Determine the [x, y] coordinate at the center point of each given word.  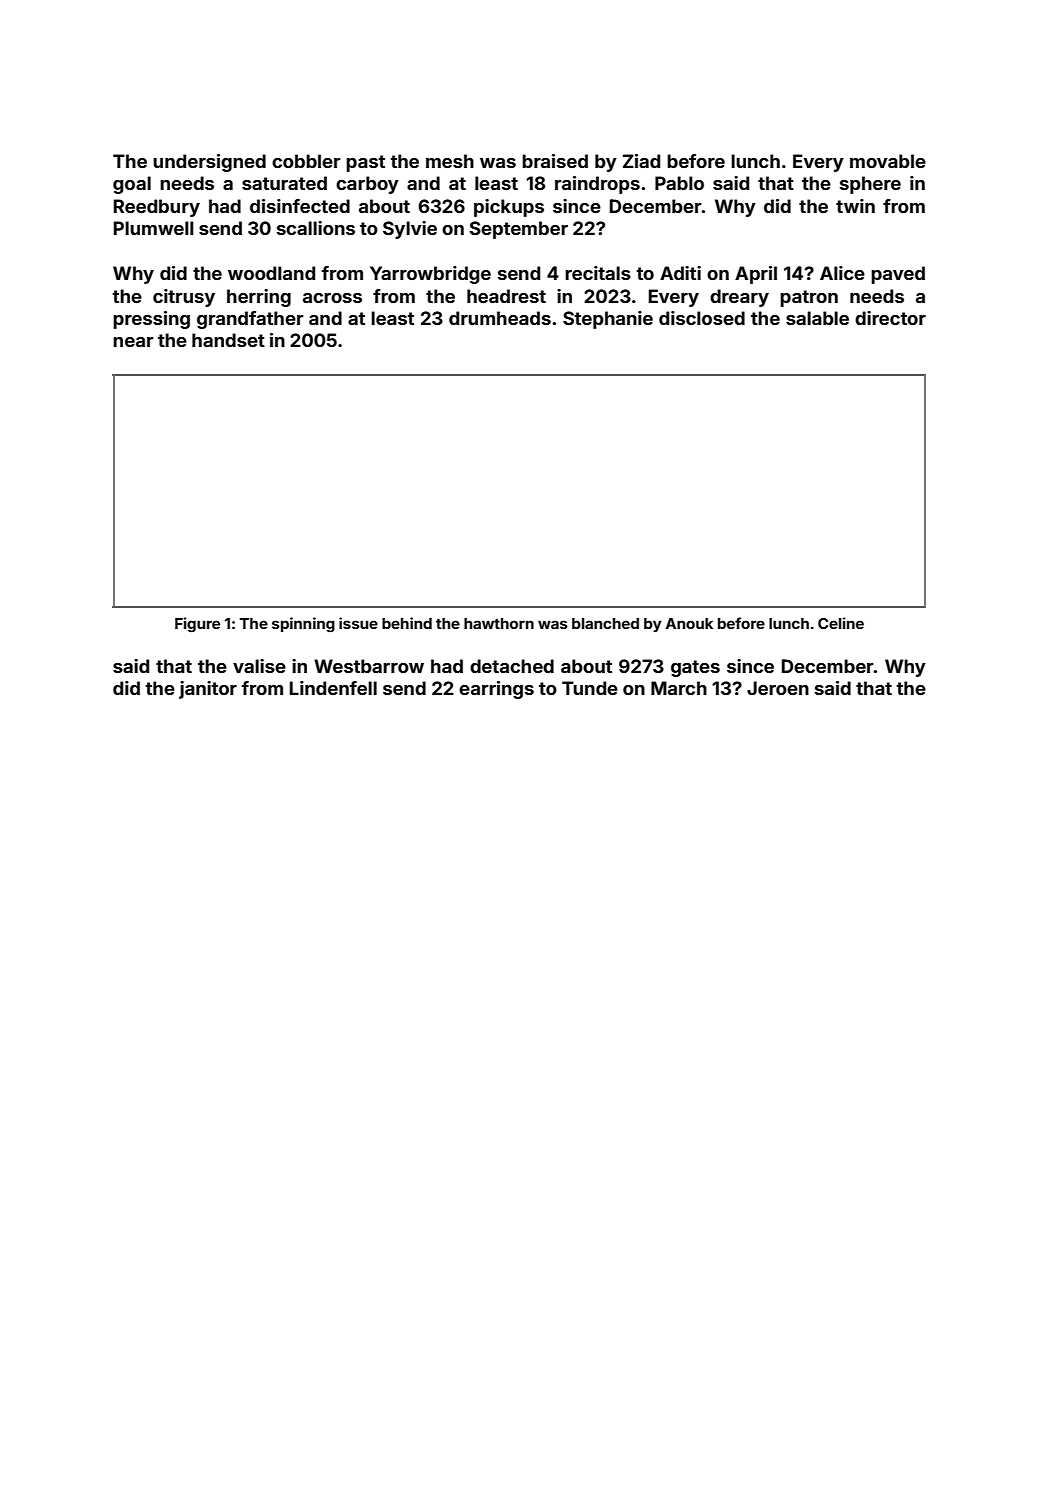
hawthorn [499, 623]
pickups [509, 208]
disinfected [300, 206]
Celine [841, 623]
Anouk [689, 623]
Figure [197, 625]
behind [407, 623]
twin [855, 206]
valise [259, 666]
